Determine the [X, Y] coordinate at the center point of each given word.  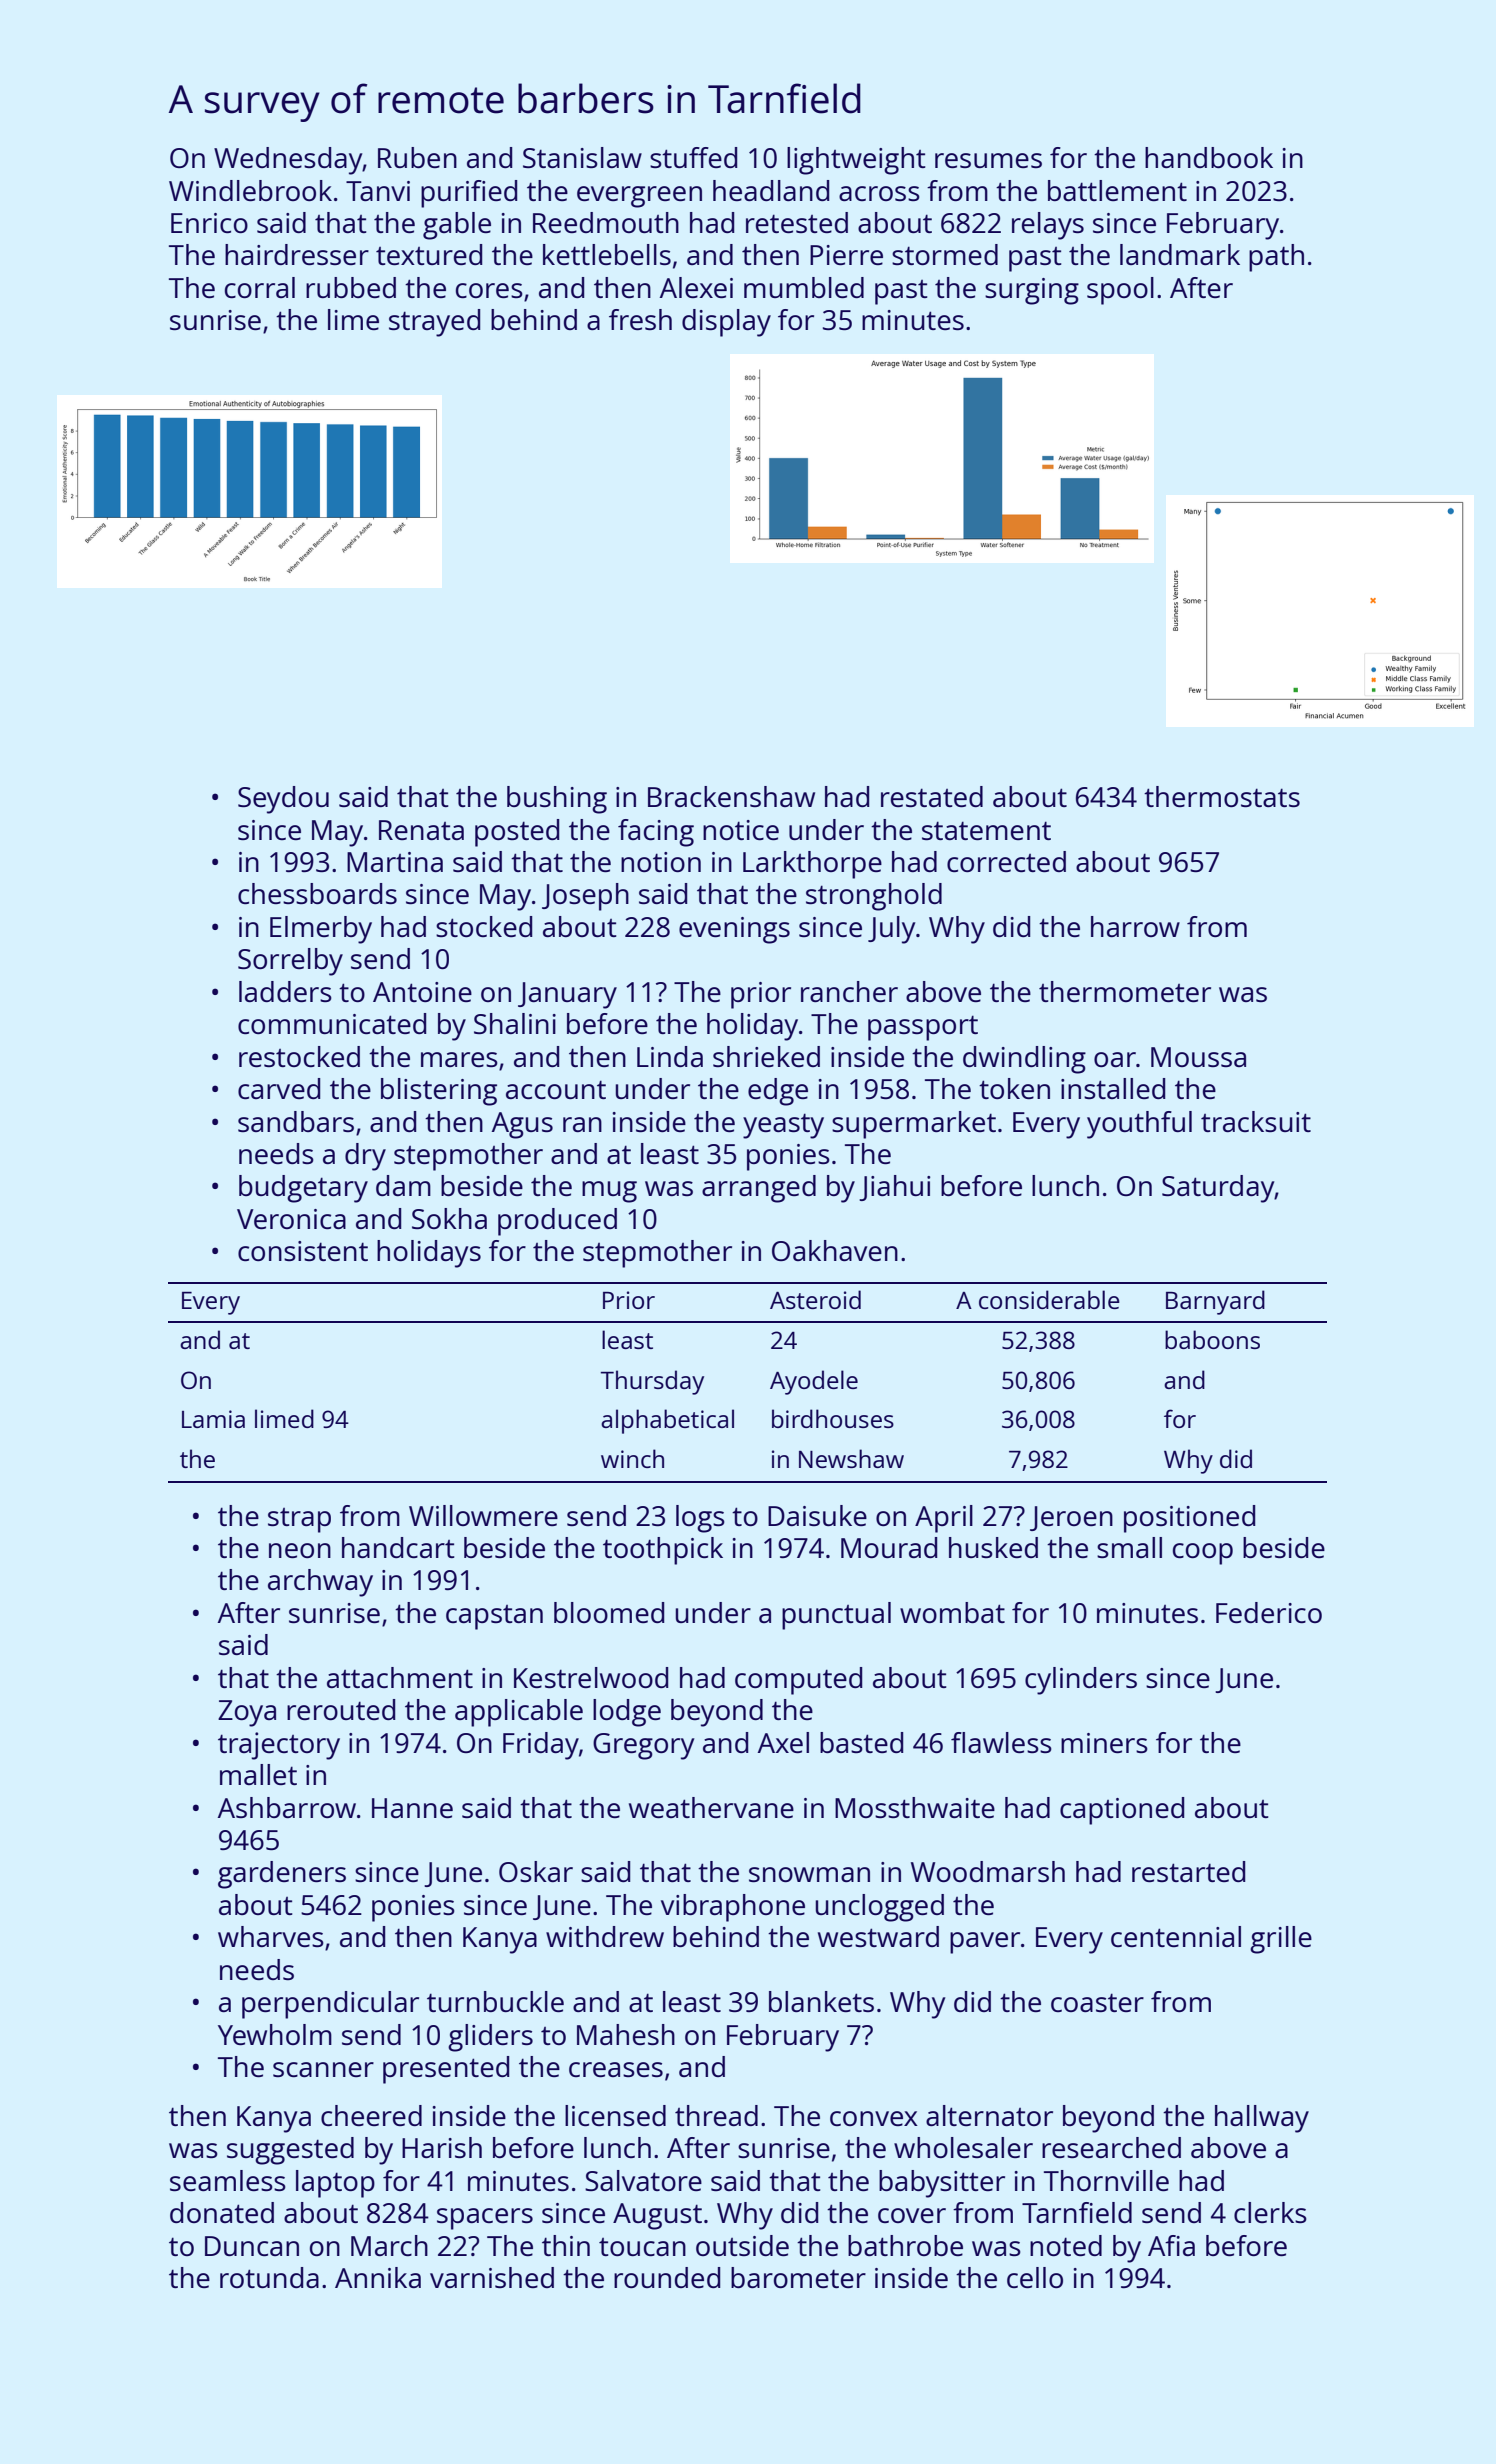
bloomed [609, 1612]
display [726, 323]
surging [1032, 291]
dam [403, 1185]
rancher [849, 991]
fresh [640, 319]
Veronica [291, 1219]
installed [1113, 1088]
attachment [400, 1677]
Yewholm [275, 2034]
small [1129, 1547]
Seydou [283, 800]
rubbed [351, 287]
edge [778, 1092]
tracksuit [1256, 1121]
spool [1120, 291]
